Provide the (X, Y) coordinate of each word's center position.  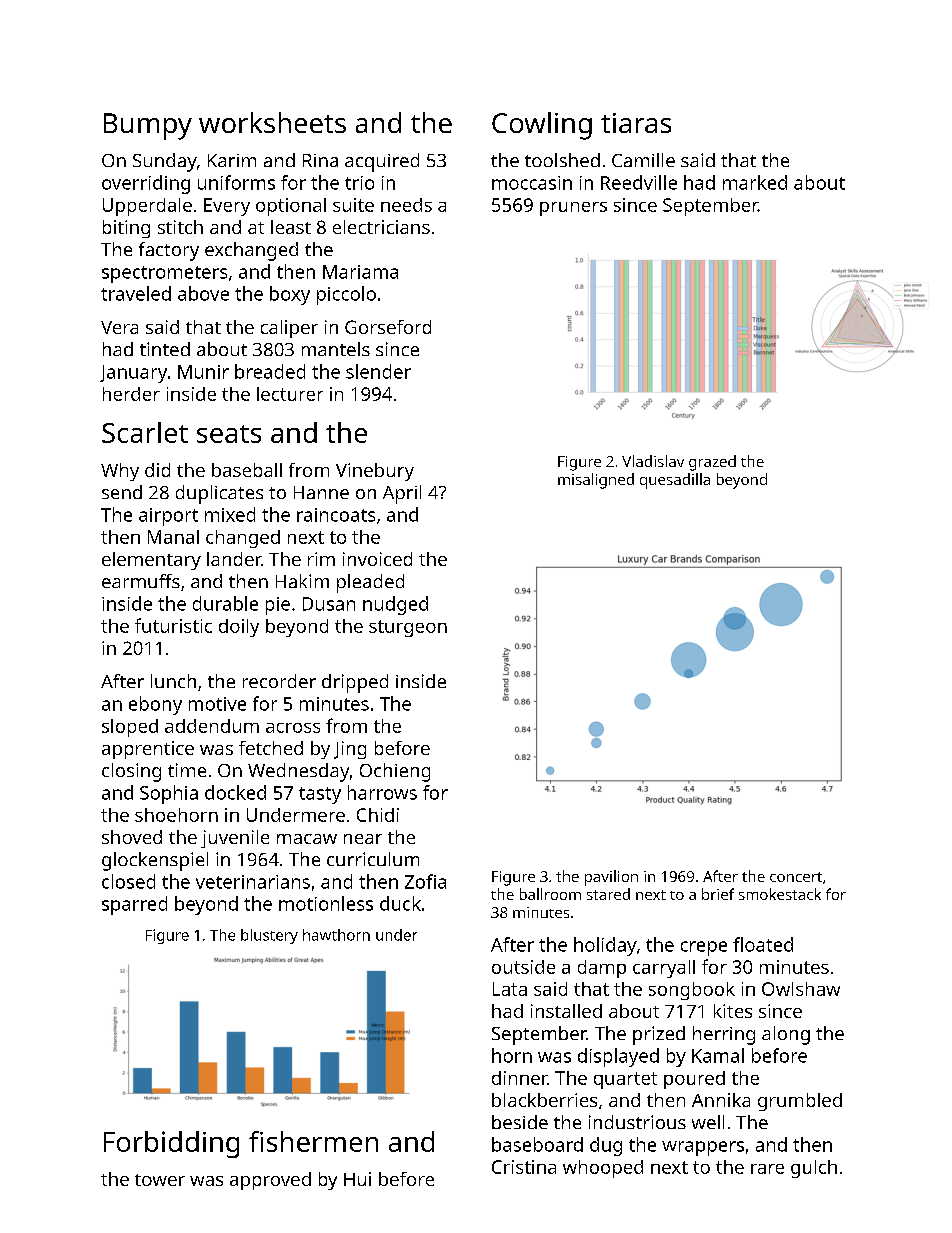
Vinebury (375, 472)
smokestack (780, 894)
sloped (130, 728)
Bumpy (148, 126)
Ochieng (395, 772)
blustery (269, 936)
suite (353, 205)
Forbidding (171, 1144)
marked (755, 182)
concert (796, 877)
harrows (382, 792)
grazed (712, 463)
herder (131, 394)
